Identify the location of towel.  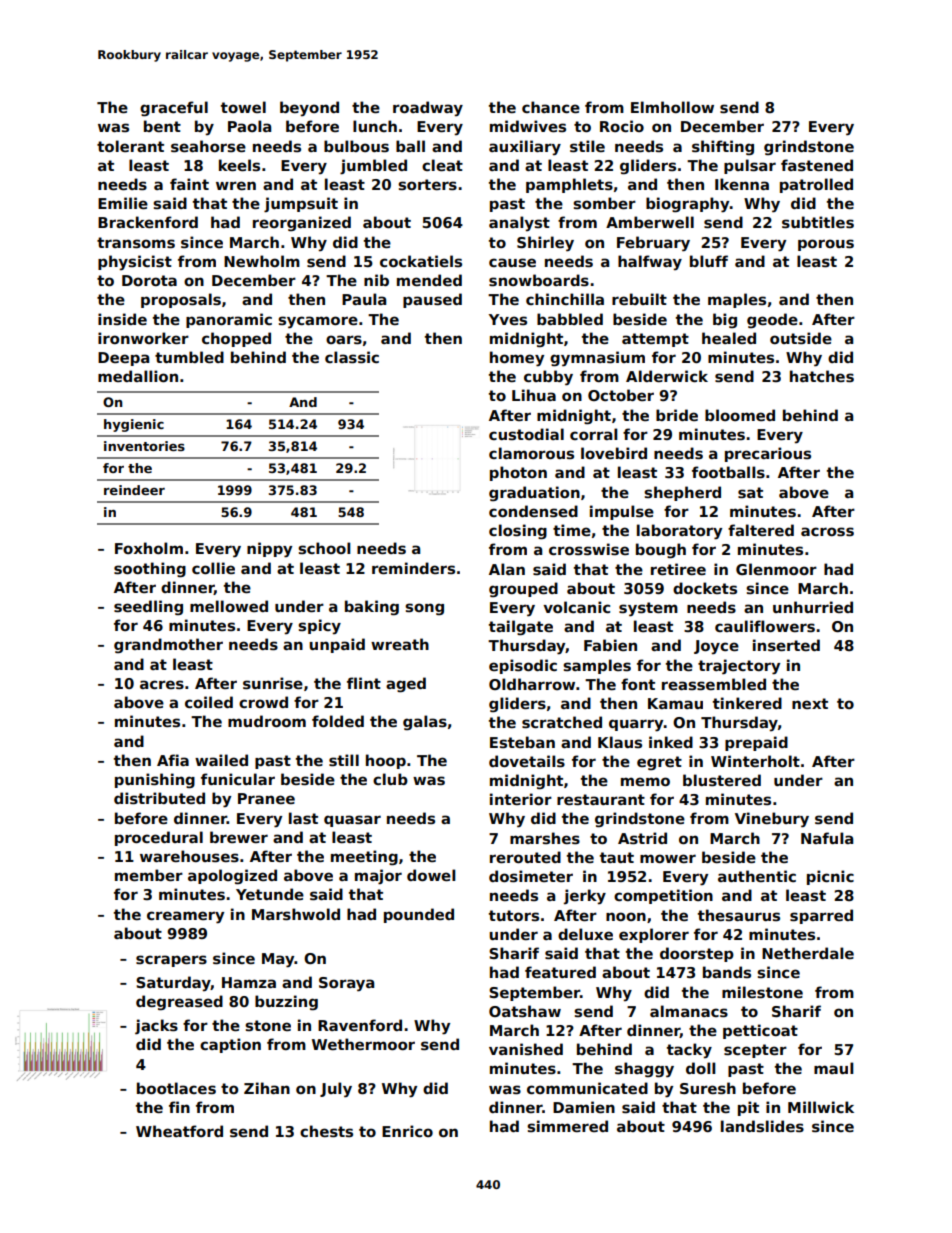
(243, 107).
